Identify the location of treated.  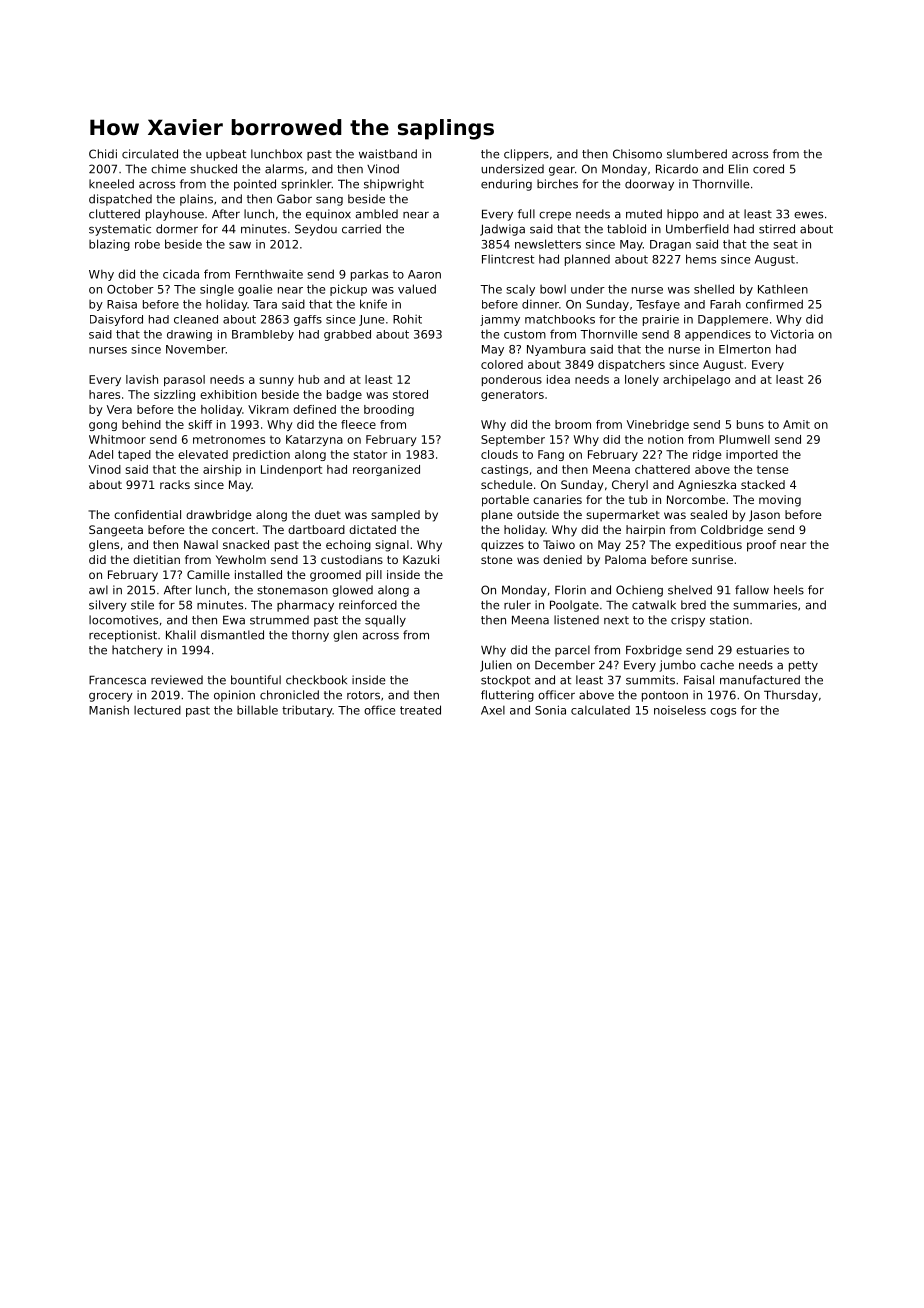
(420, 710).
